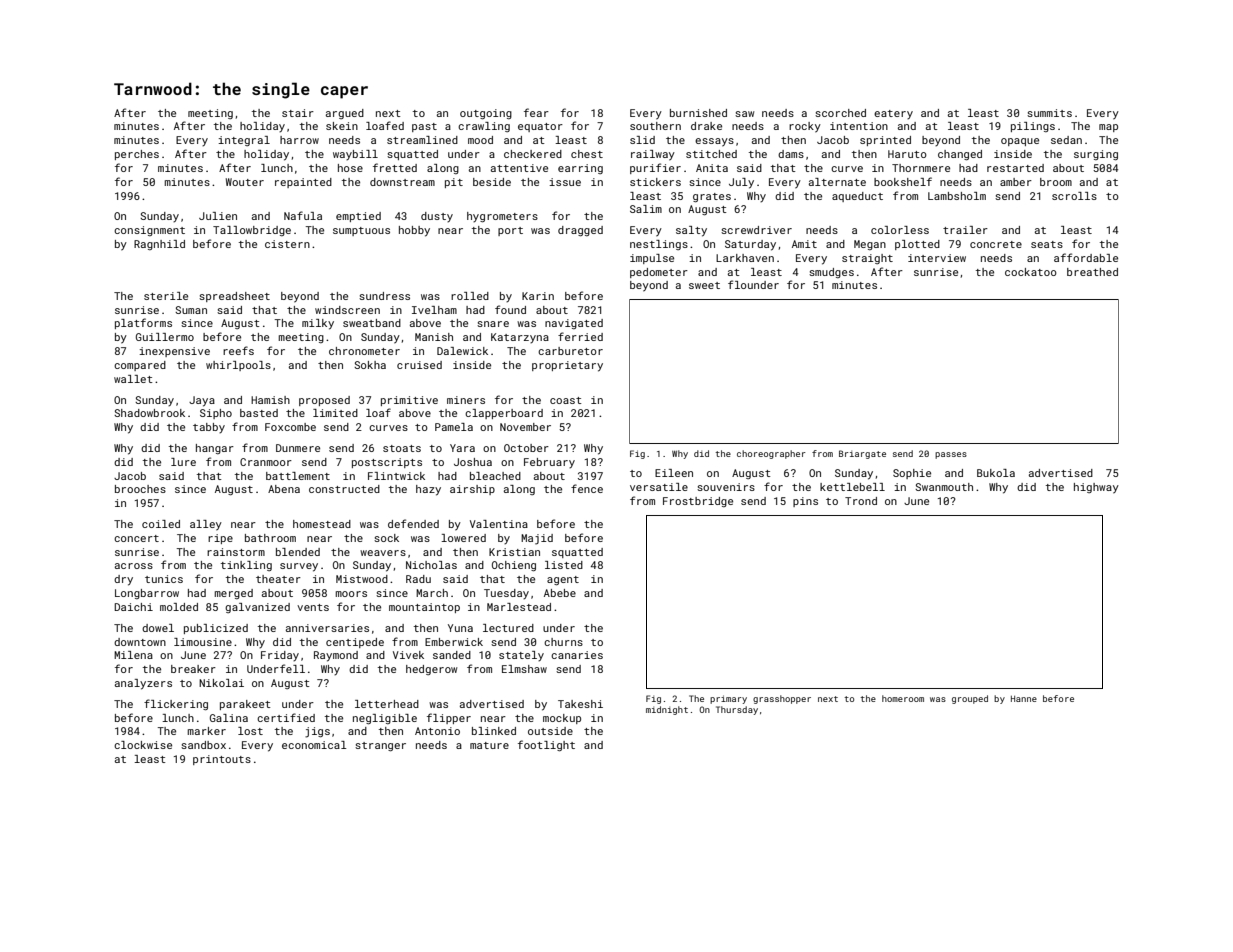 The image size is (1233, 952). Describe the element at coordinates (1020, 142) in the screenshot. I see `opaque` at that location.
